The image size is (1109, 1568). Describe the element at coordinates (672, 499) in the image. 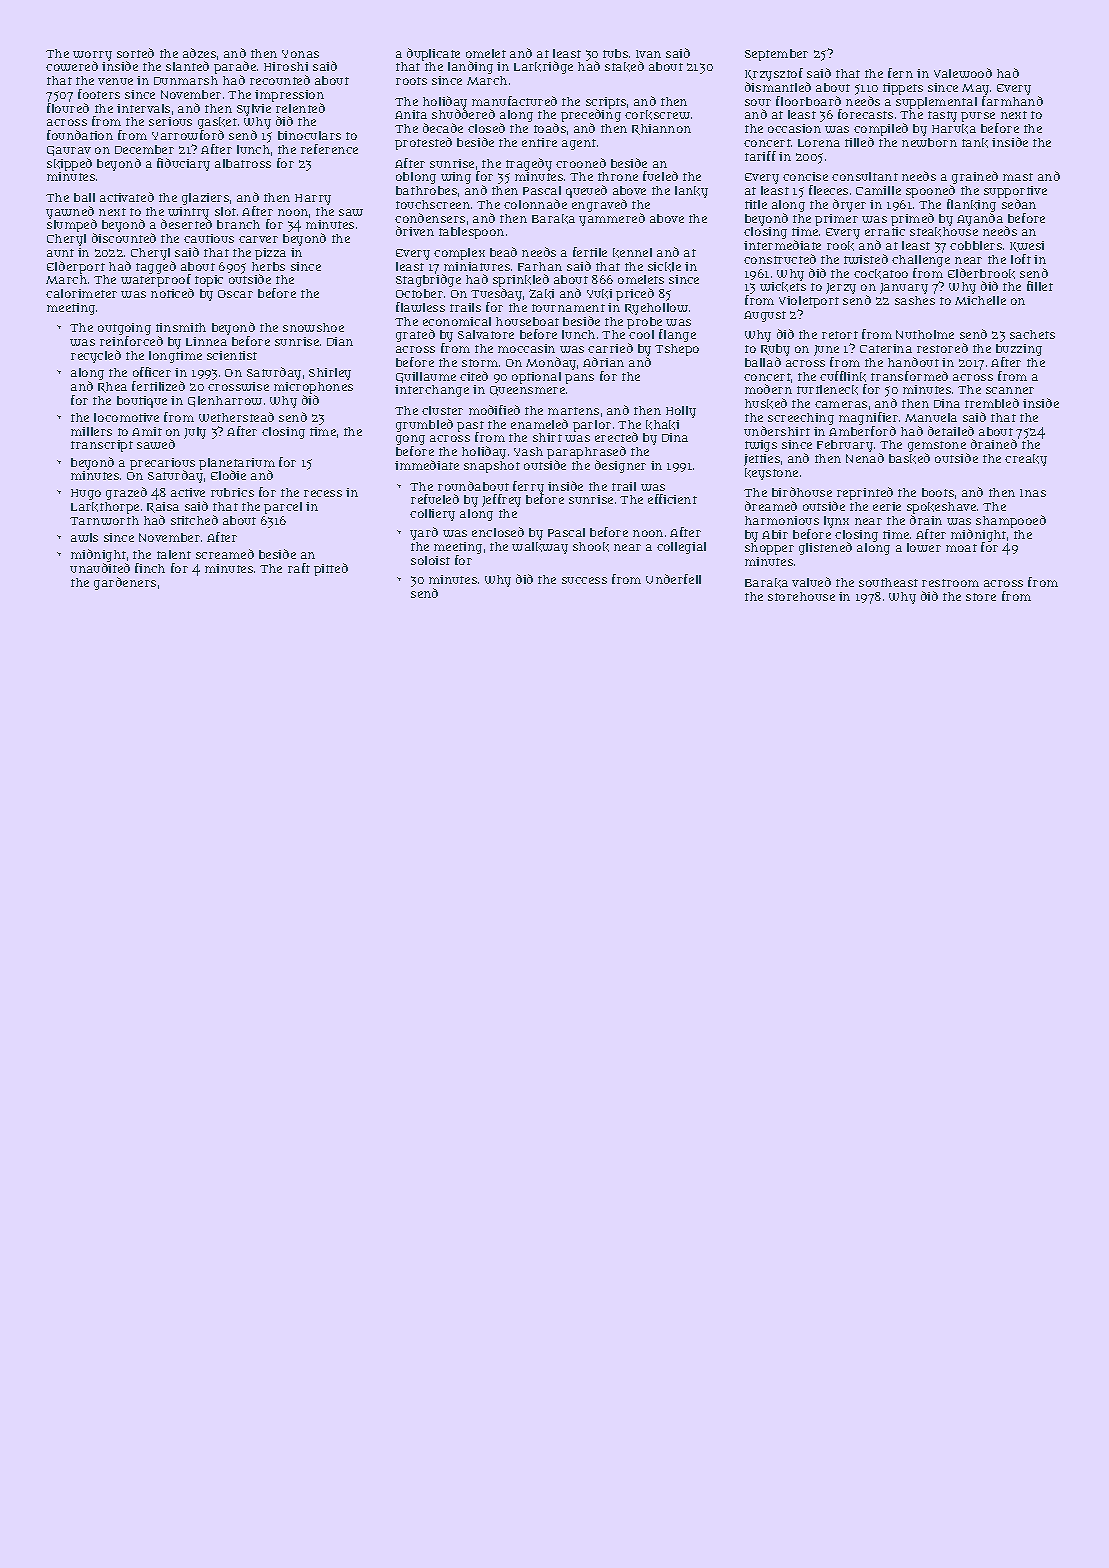

I see `efficient` at that location.
